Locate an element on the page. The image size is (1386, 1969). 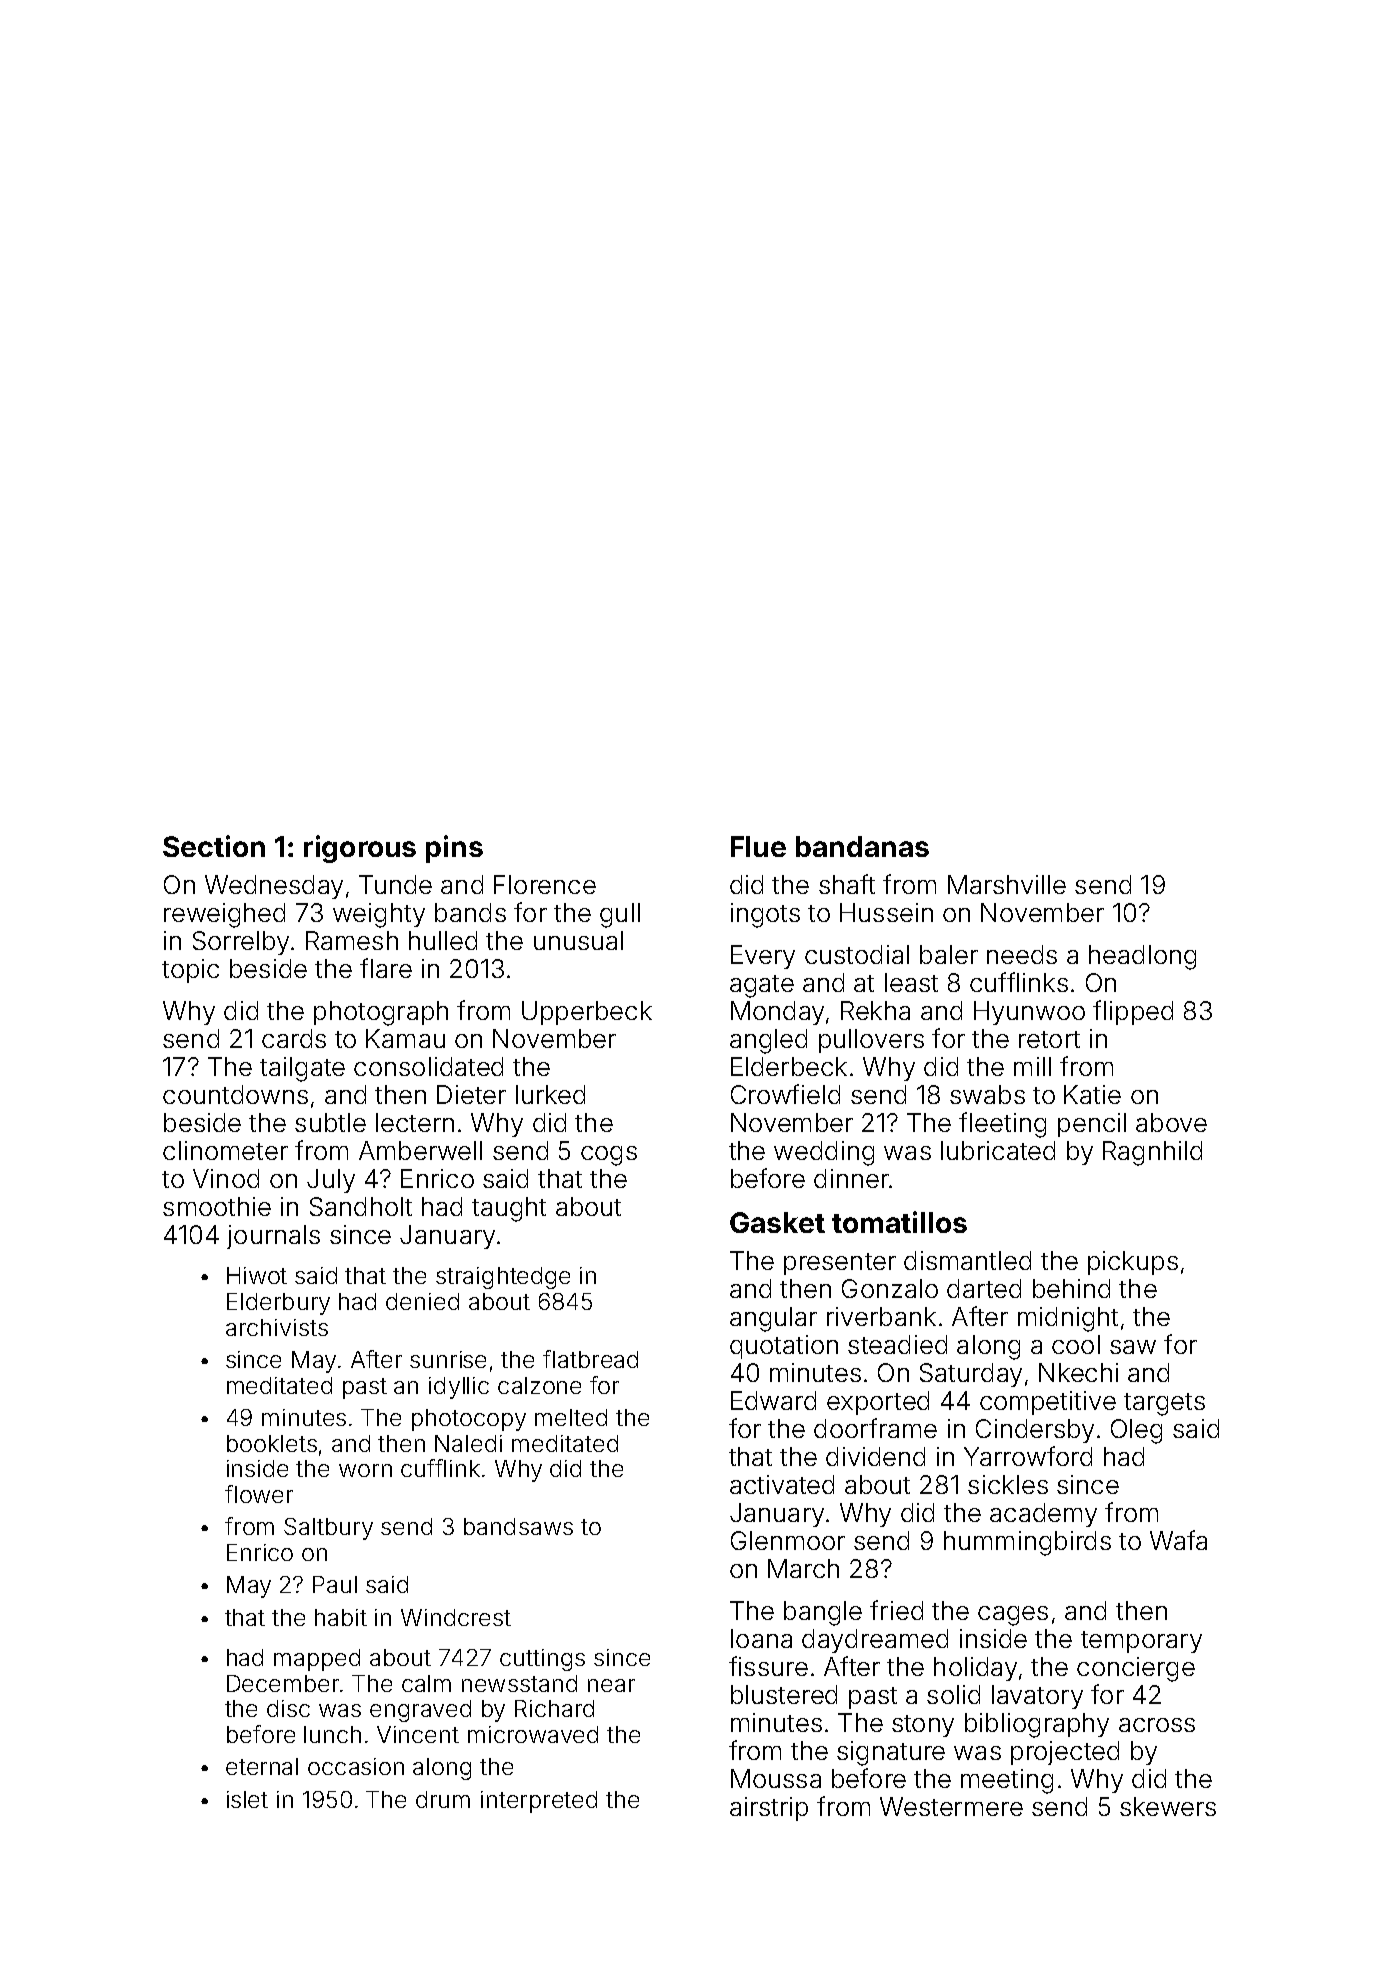
signature is located at coordinates (891, 1753).
